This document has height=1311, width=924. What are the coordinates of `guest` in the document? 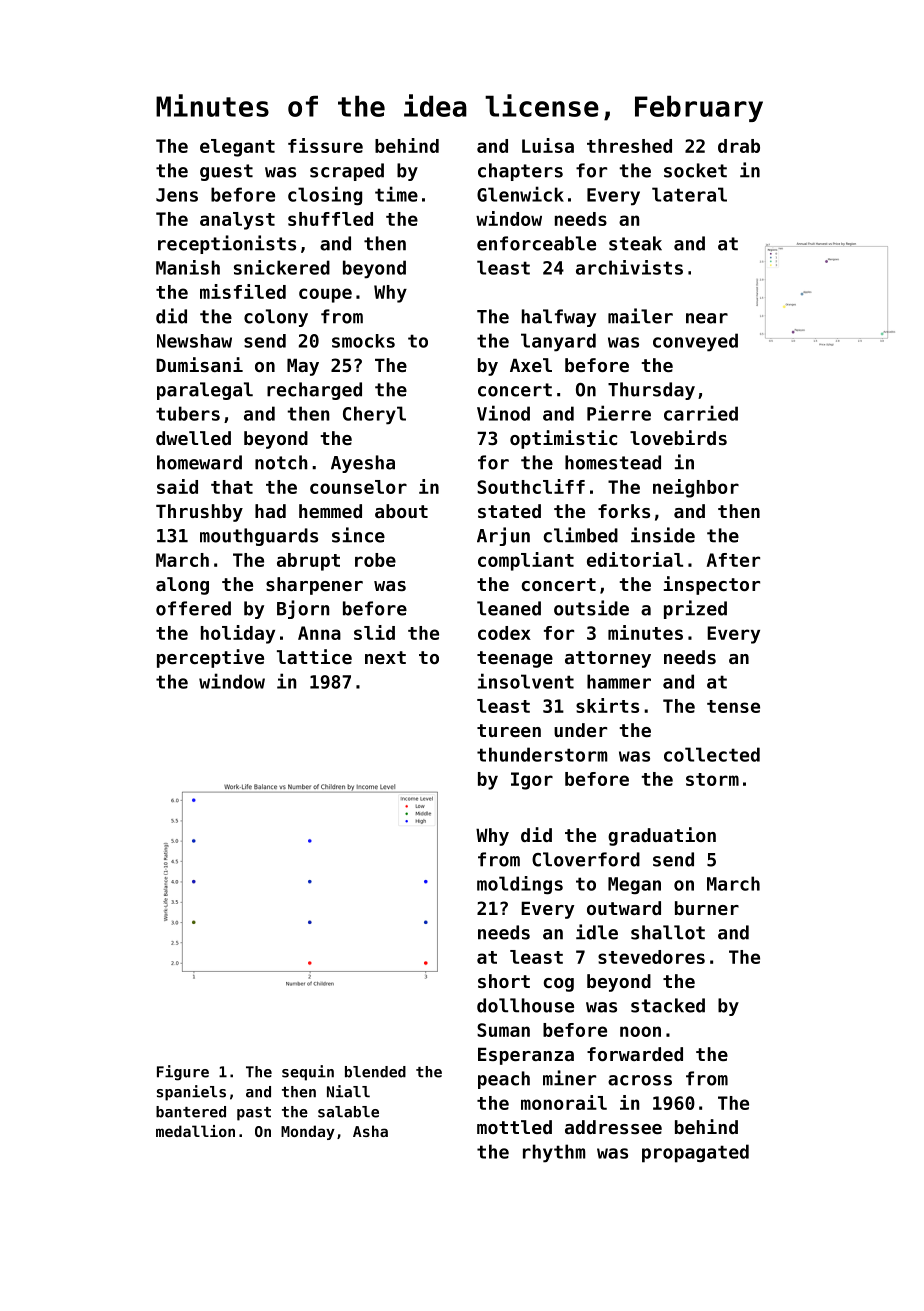 It's located at (226, 172).
